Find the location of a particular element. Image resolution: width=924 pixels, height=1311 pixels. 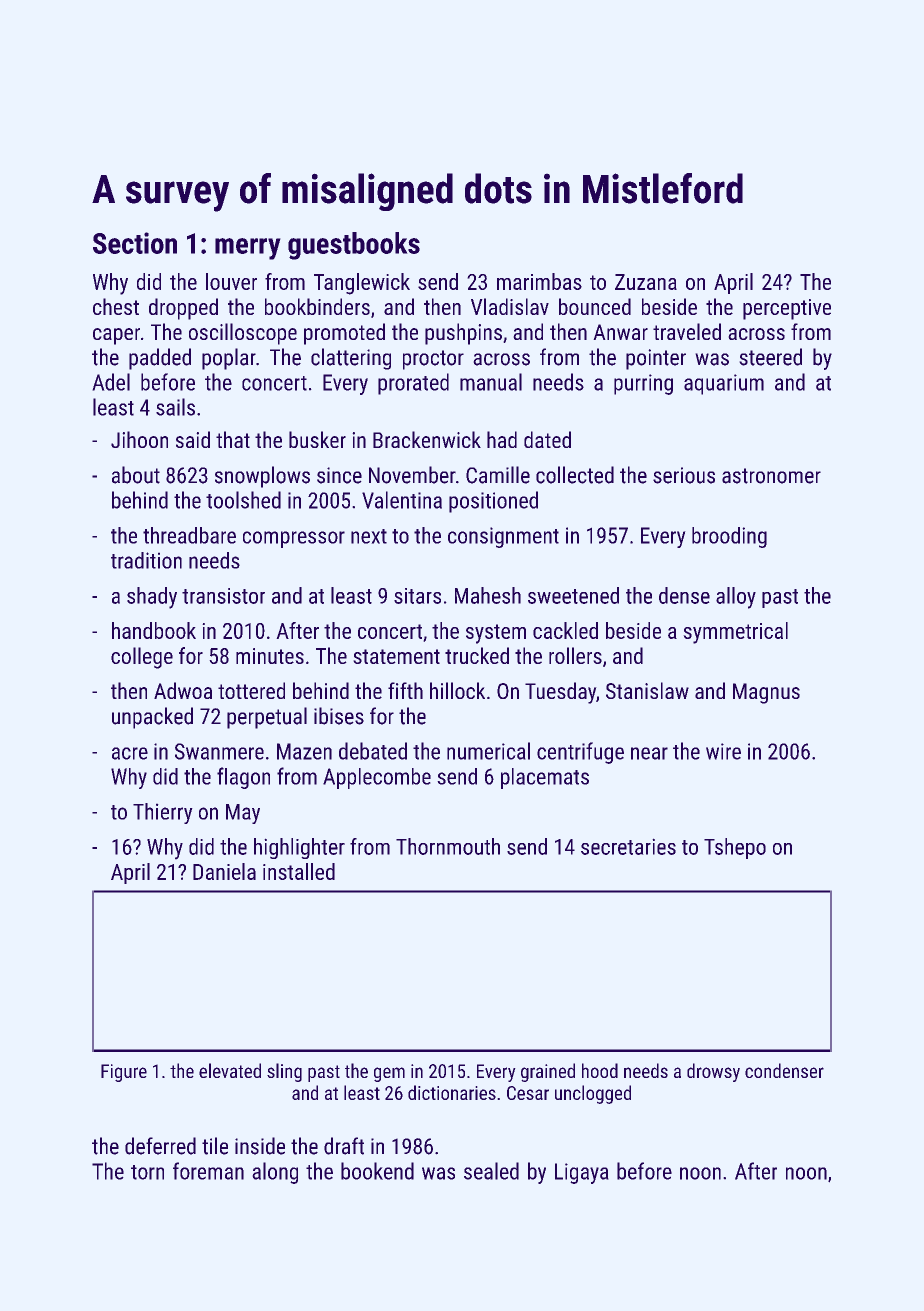

Daniela is located at coordinates (224, 871).
